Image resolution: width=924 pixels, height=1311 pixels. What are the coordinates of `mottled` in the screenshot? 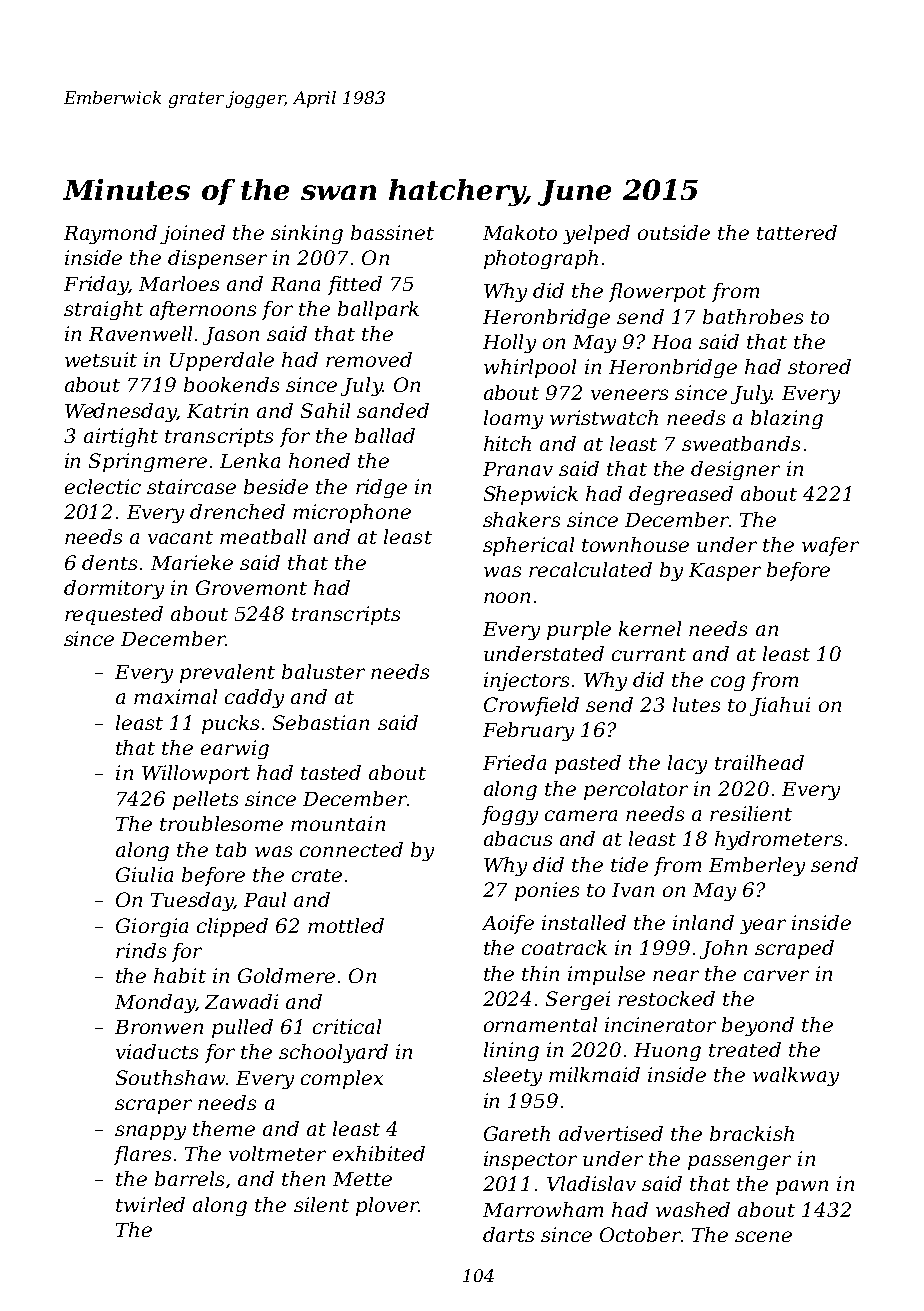 It's located at (346, 925).
